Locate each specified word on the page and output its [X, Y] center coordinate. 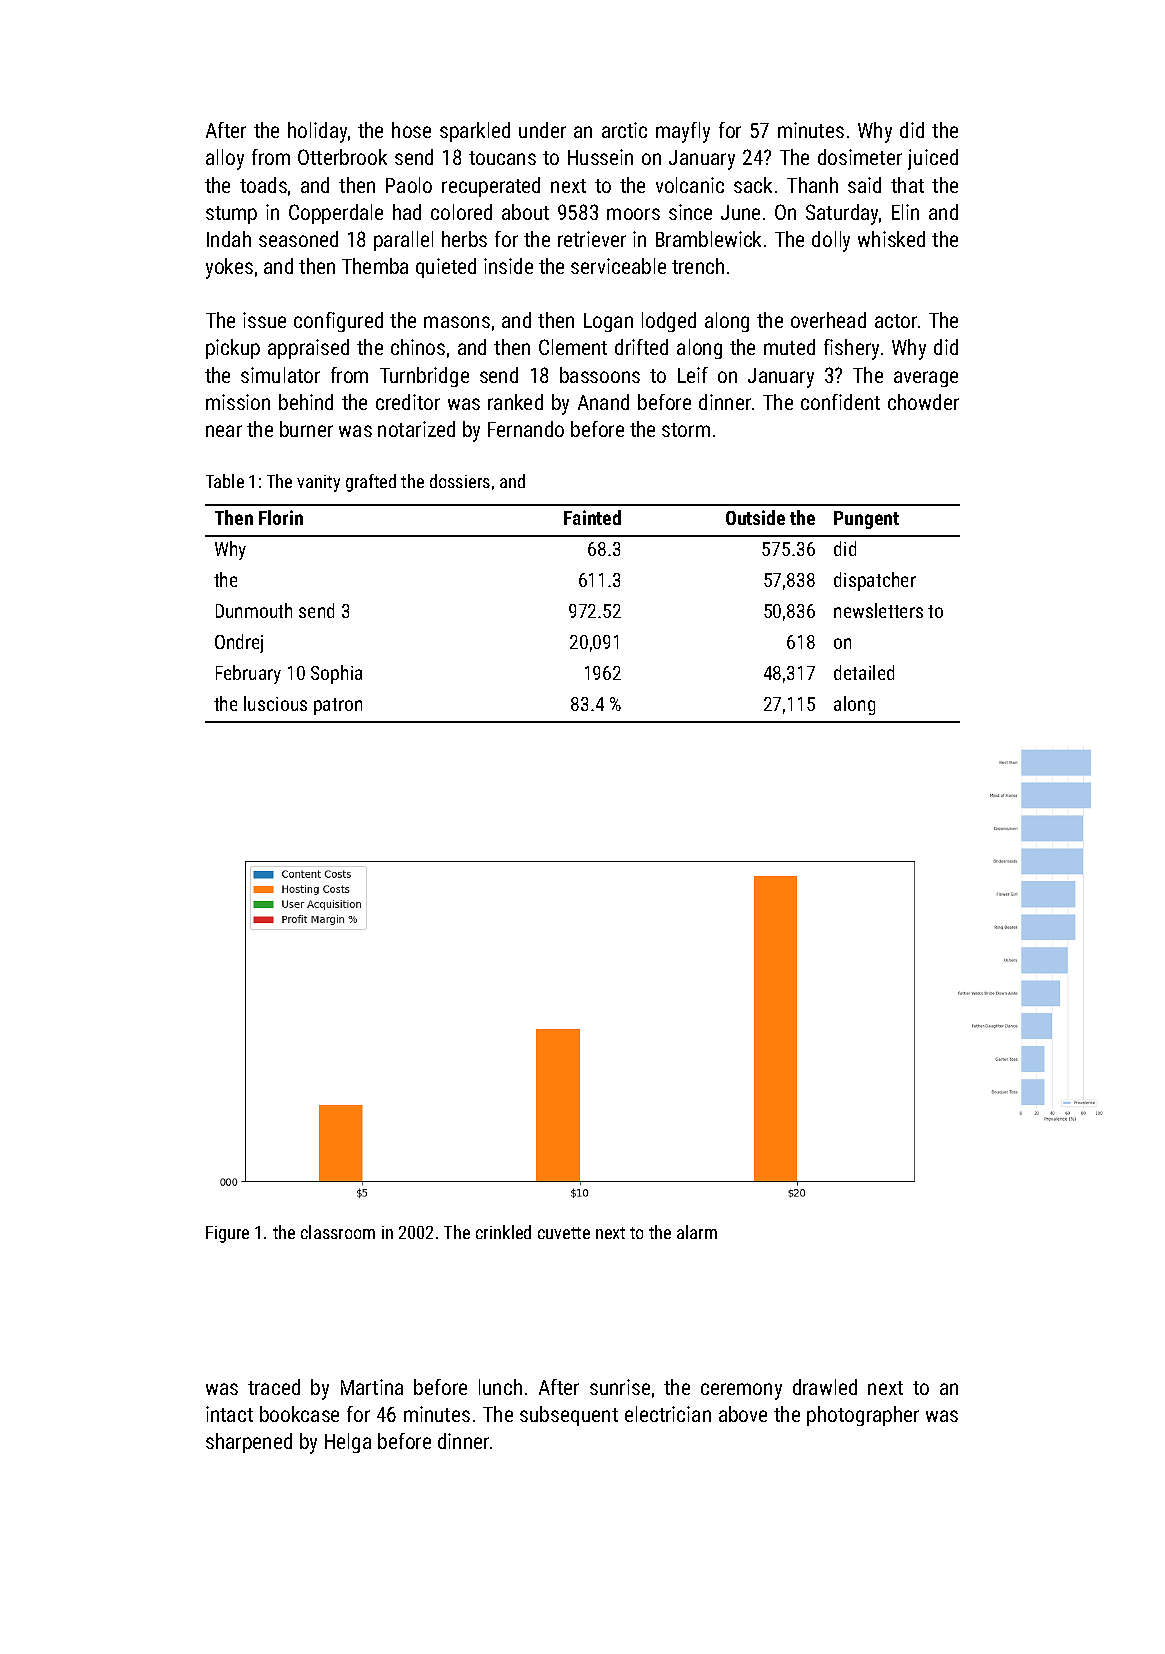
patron [338, 706]
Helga [348, 1443]
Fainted [592, 517]
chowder [923, 402]
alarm [697, 1232]
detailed [864, 672]
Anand [603, 402]
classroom [338, 1232]
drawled [825, 1387]
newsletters [878, 610]
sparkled [475, 132]
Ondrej [239, 643]
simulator [280, 375]
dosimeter [860, 157]
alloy [225, 159]
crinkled [503, 1232]
